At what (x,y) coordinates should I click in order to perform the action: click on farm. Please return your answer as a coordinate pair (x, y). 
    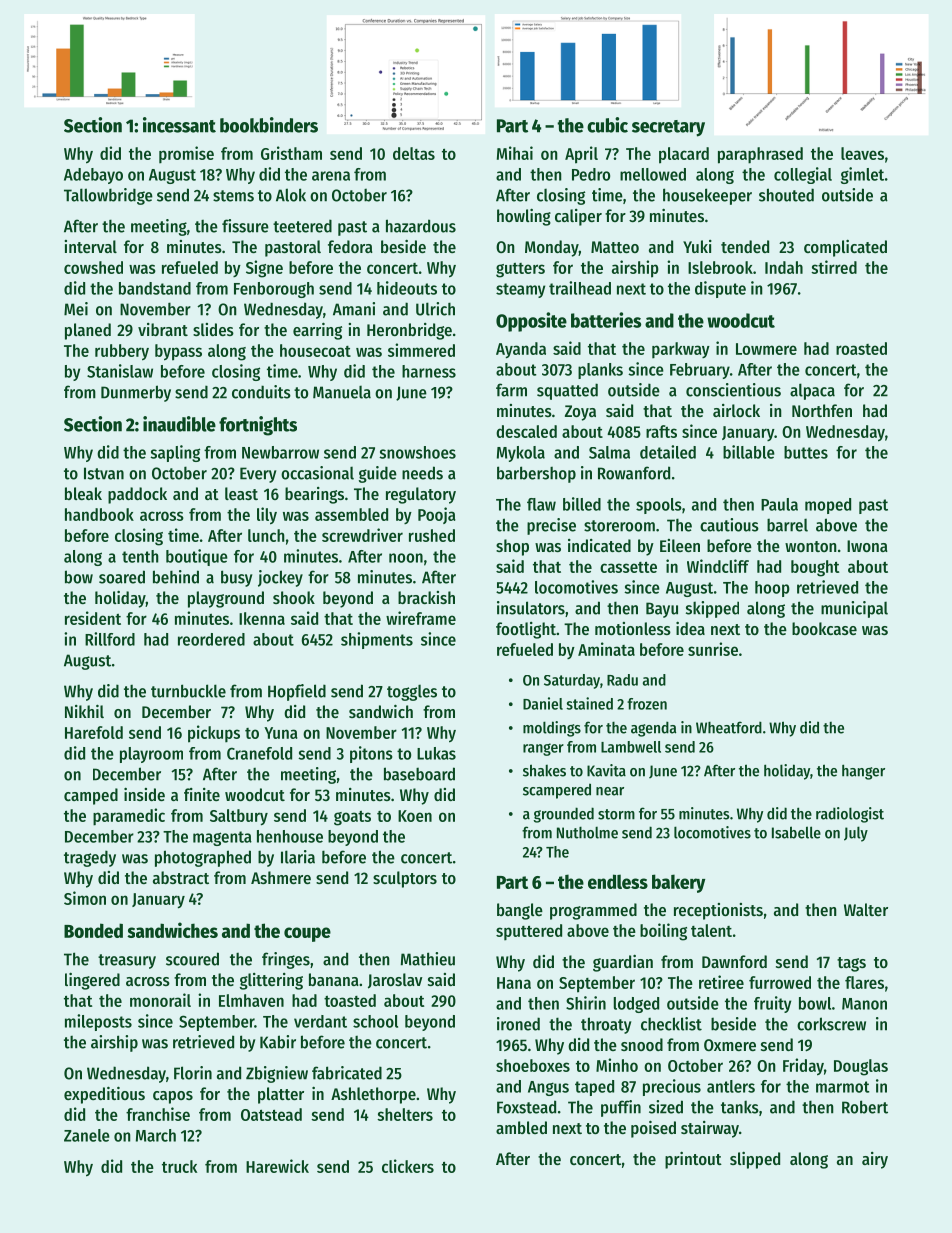
    Looking at the image, I should click on (511, 390).
